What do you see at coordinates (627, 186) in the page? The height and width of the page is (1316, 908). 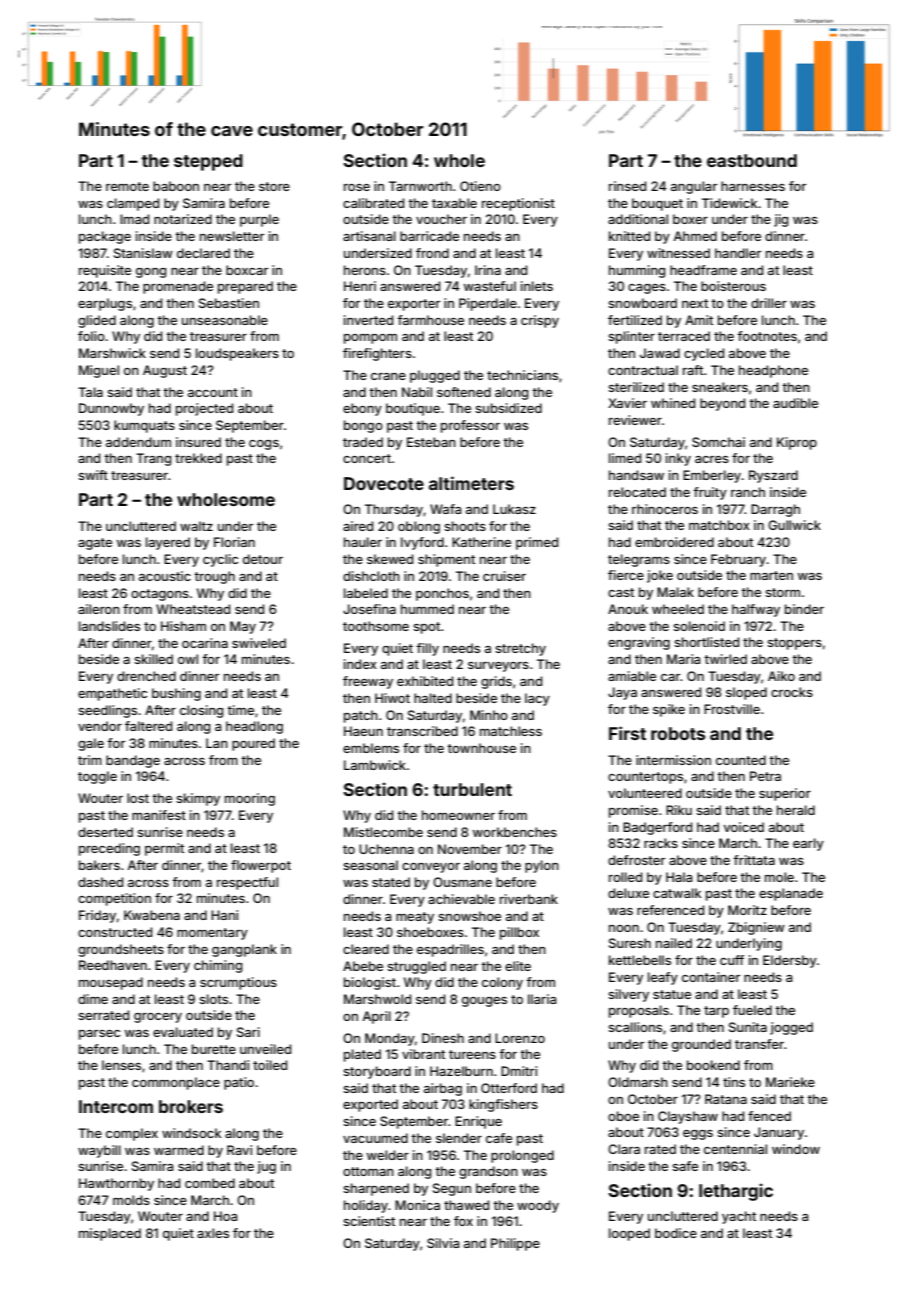 I see `rinsed` at bounding box center [627, 186].
